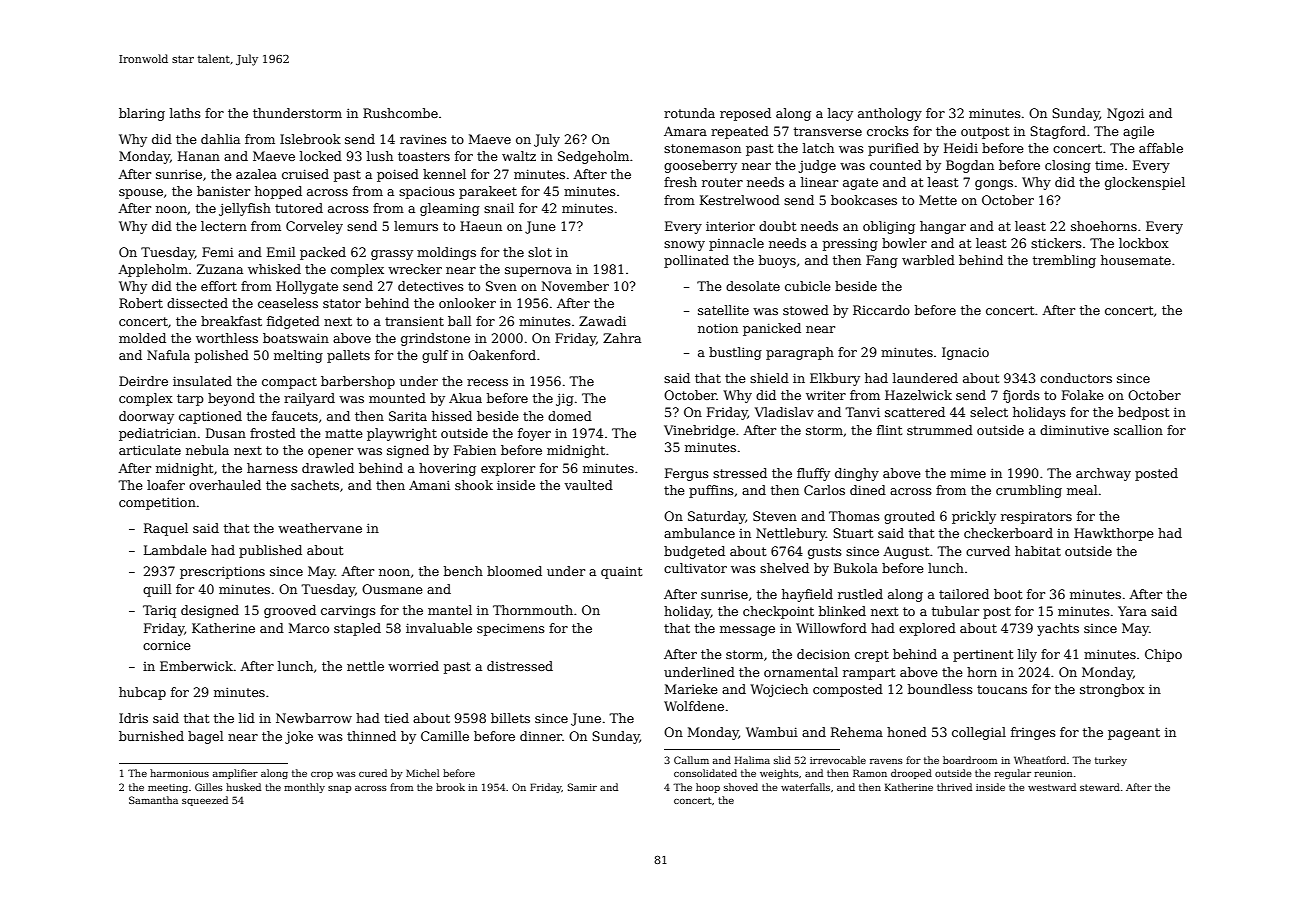 The height and width of the document is (924, 1308). What do you see at coordinates (940, 430) in the document?
I see `strummed` at bounding box center [940, 430].
